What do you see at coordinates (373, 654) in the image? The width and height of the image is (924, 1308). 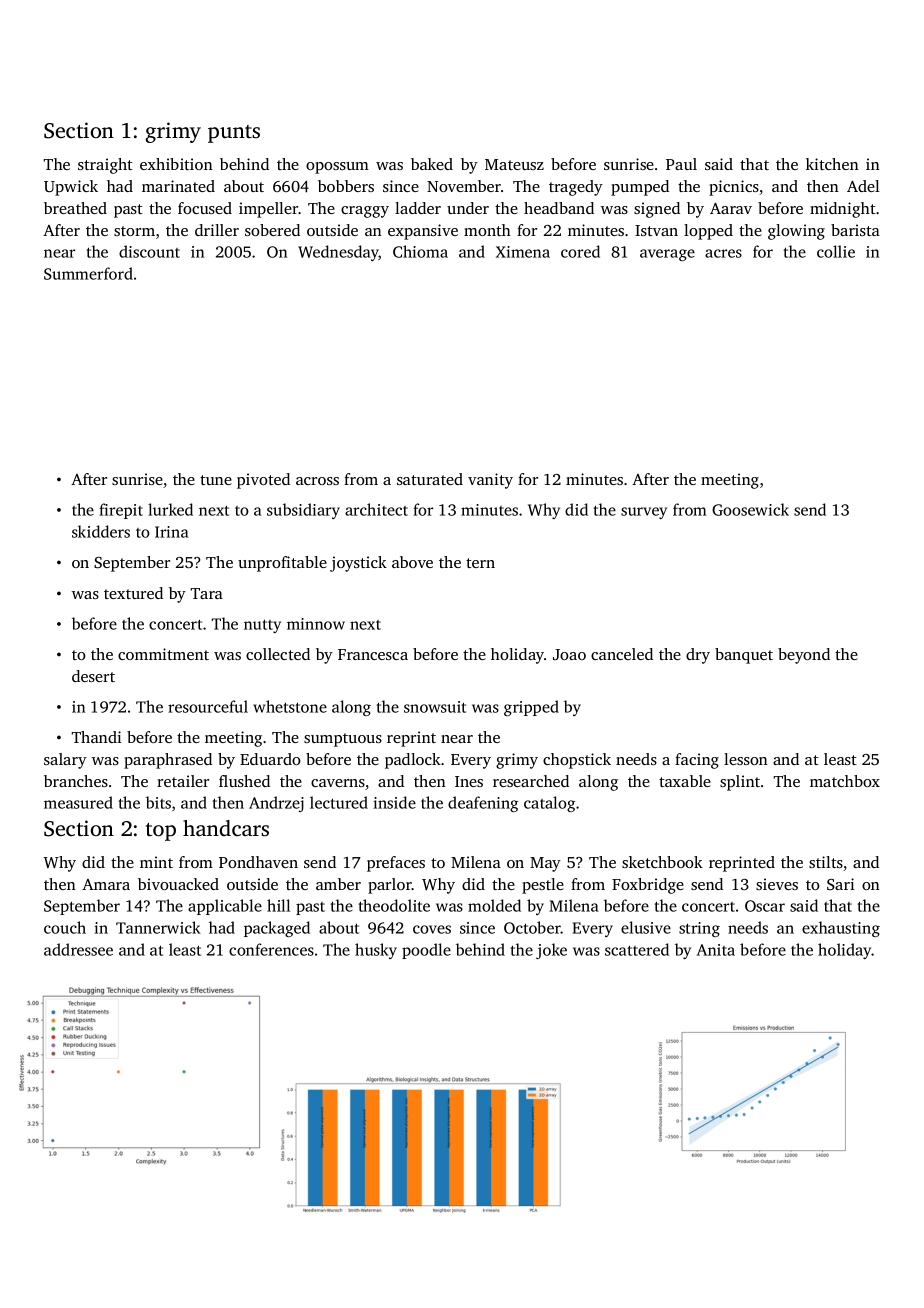 I see `Francesca` at bounding box center [373, 654].
